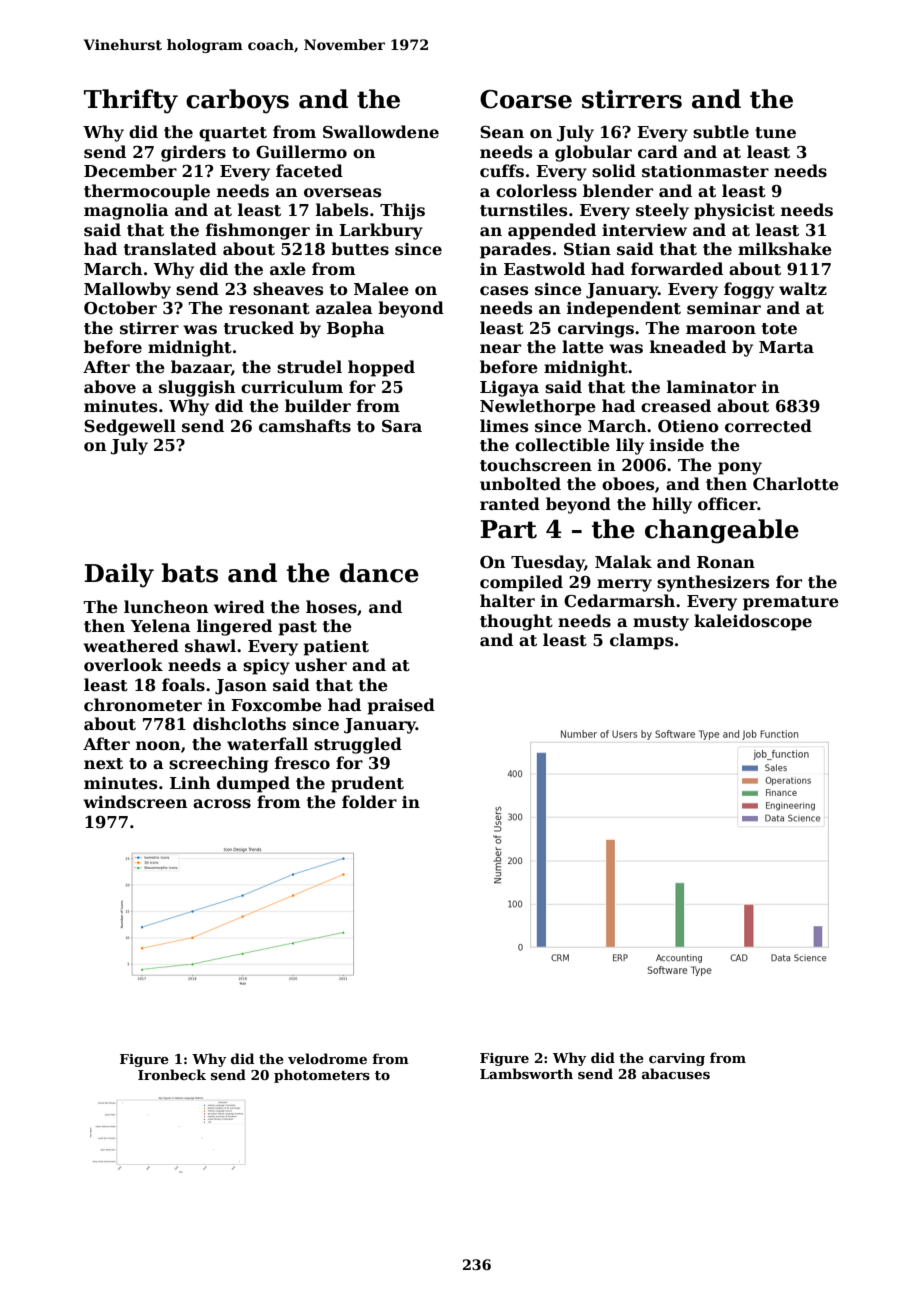  What do you see at coordinates (327, 1058) in the screenshot?
I see `velodrome` at bounding box center [327, 1058].
